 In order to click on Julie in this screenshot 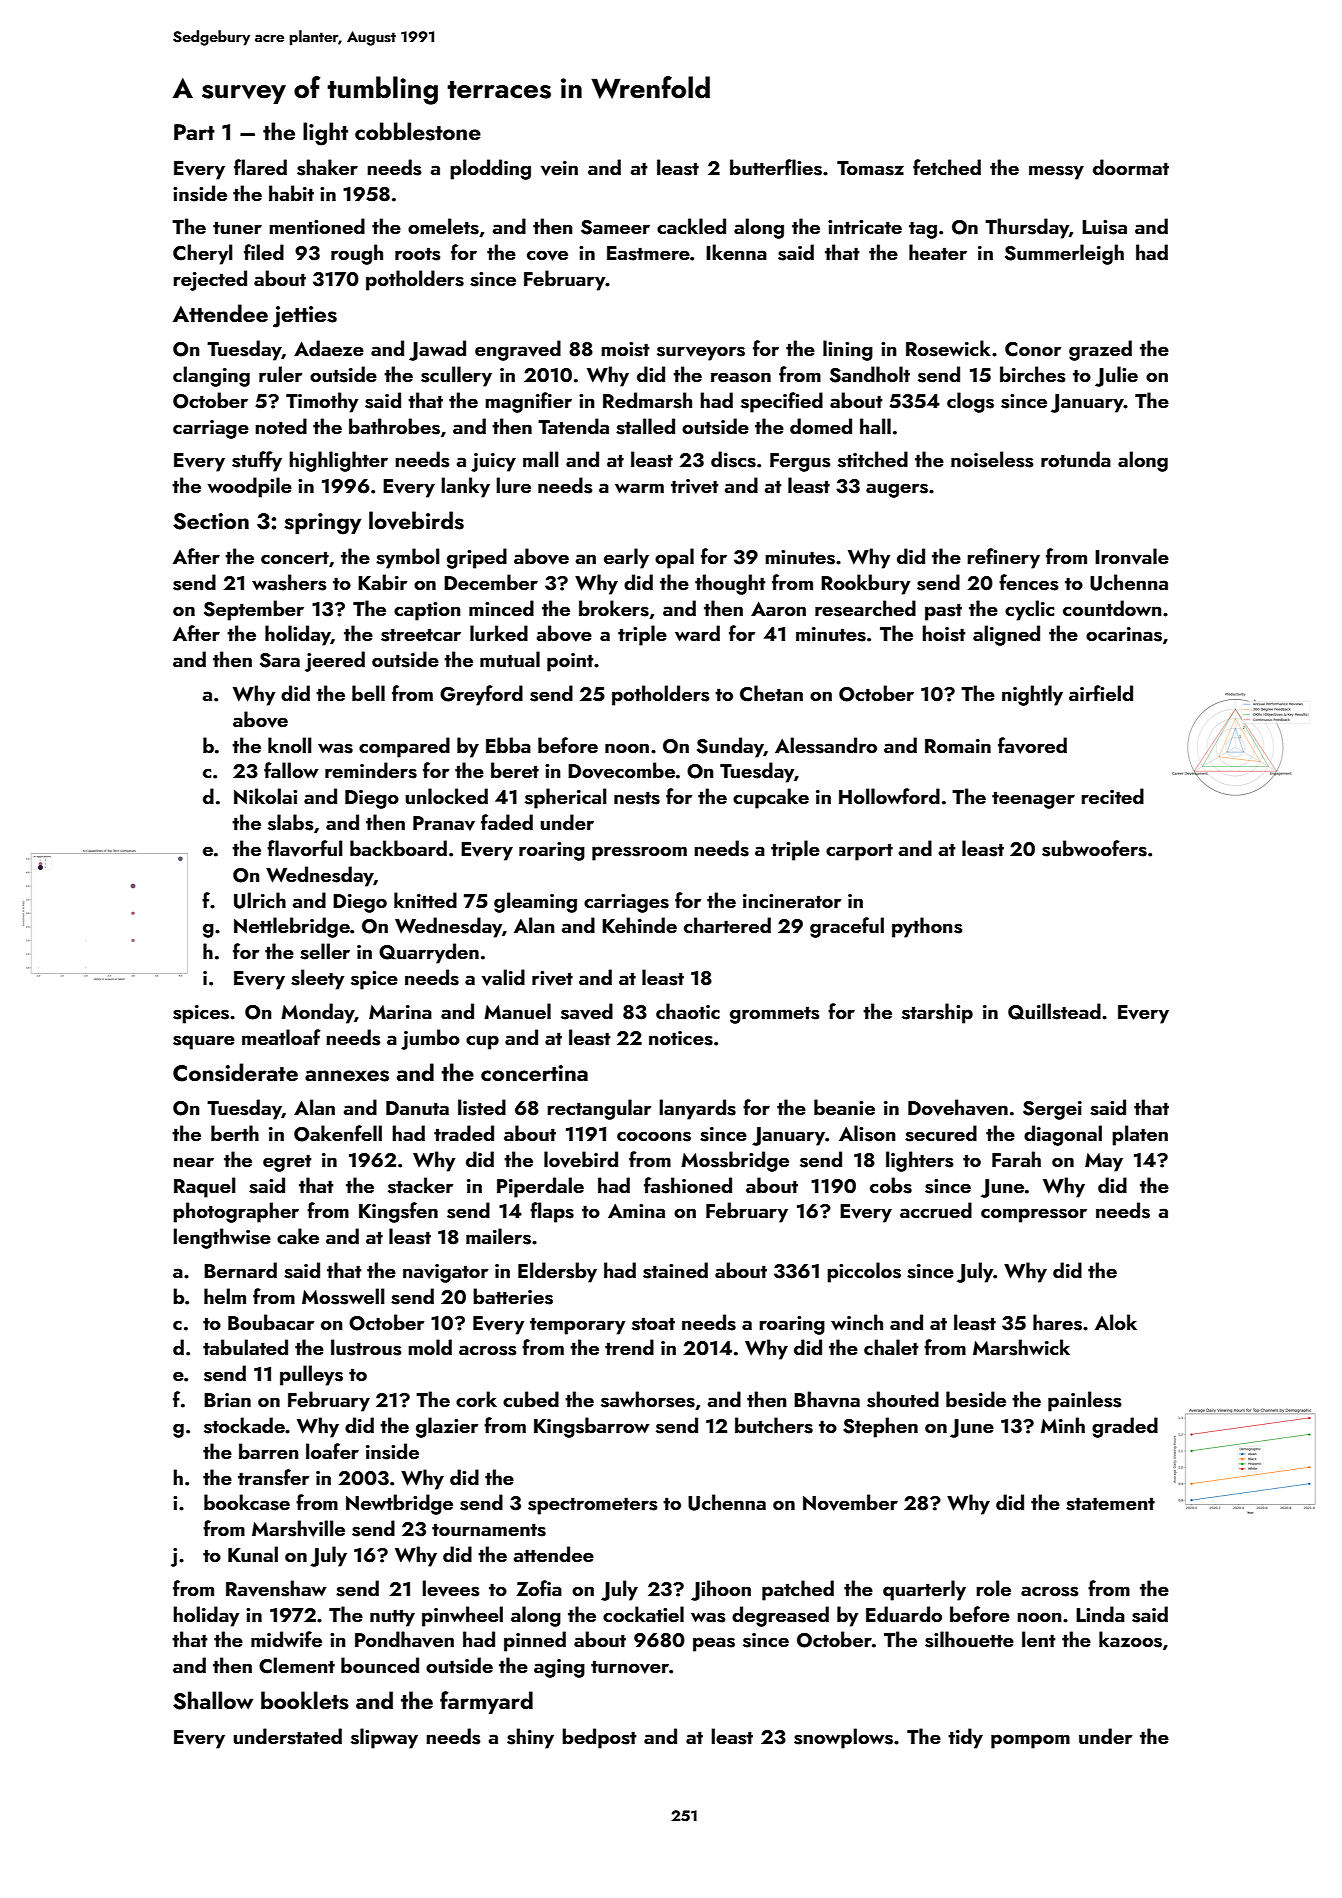, I will do `click(1116, 376)`.
